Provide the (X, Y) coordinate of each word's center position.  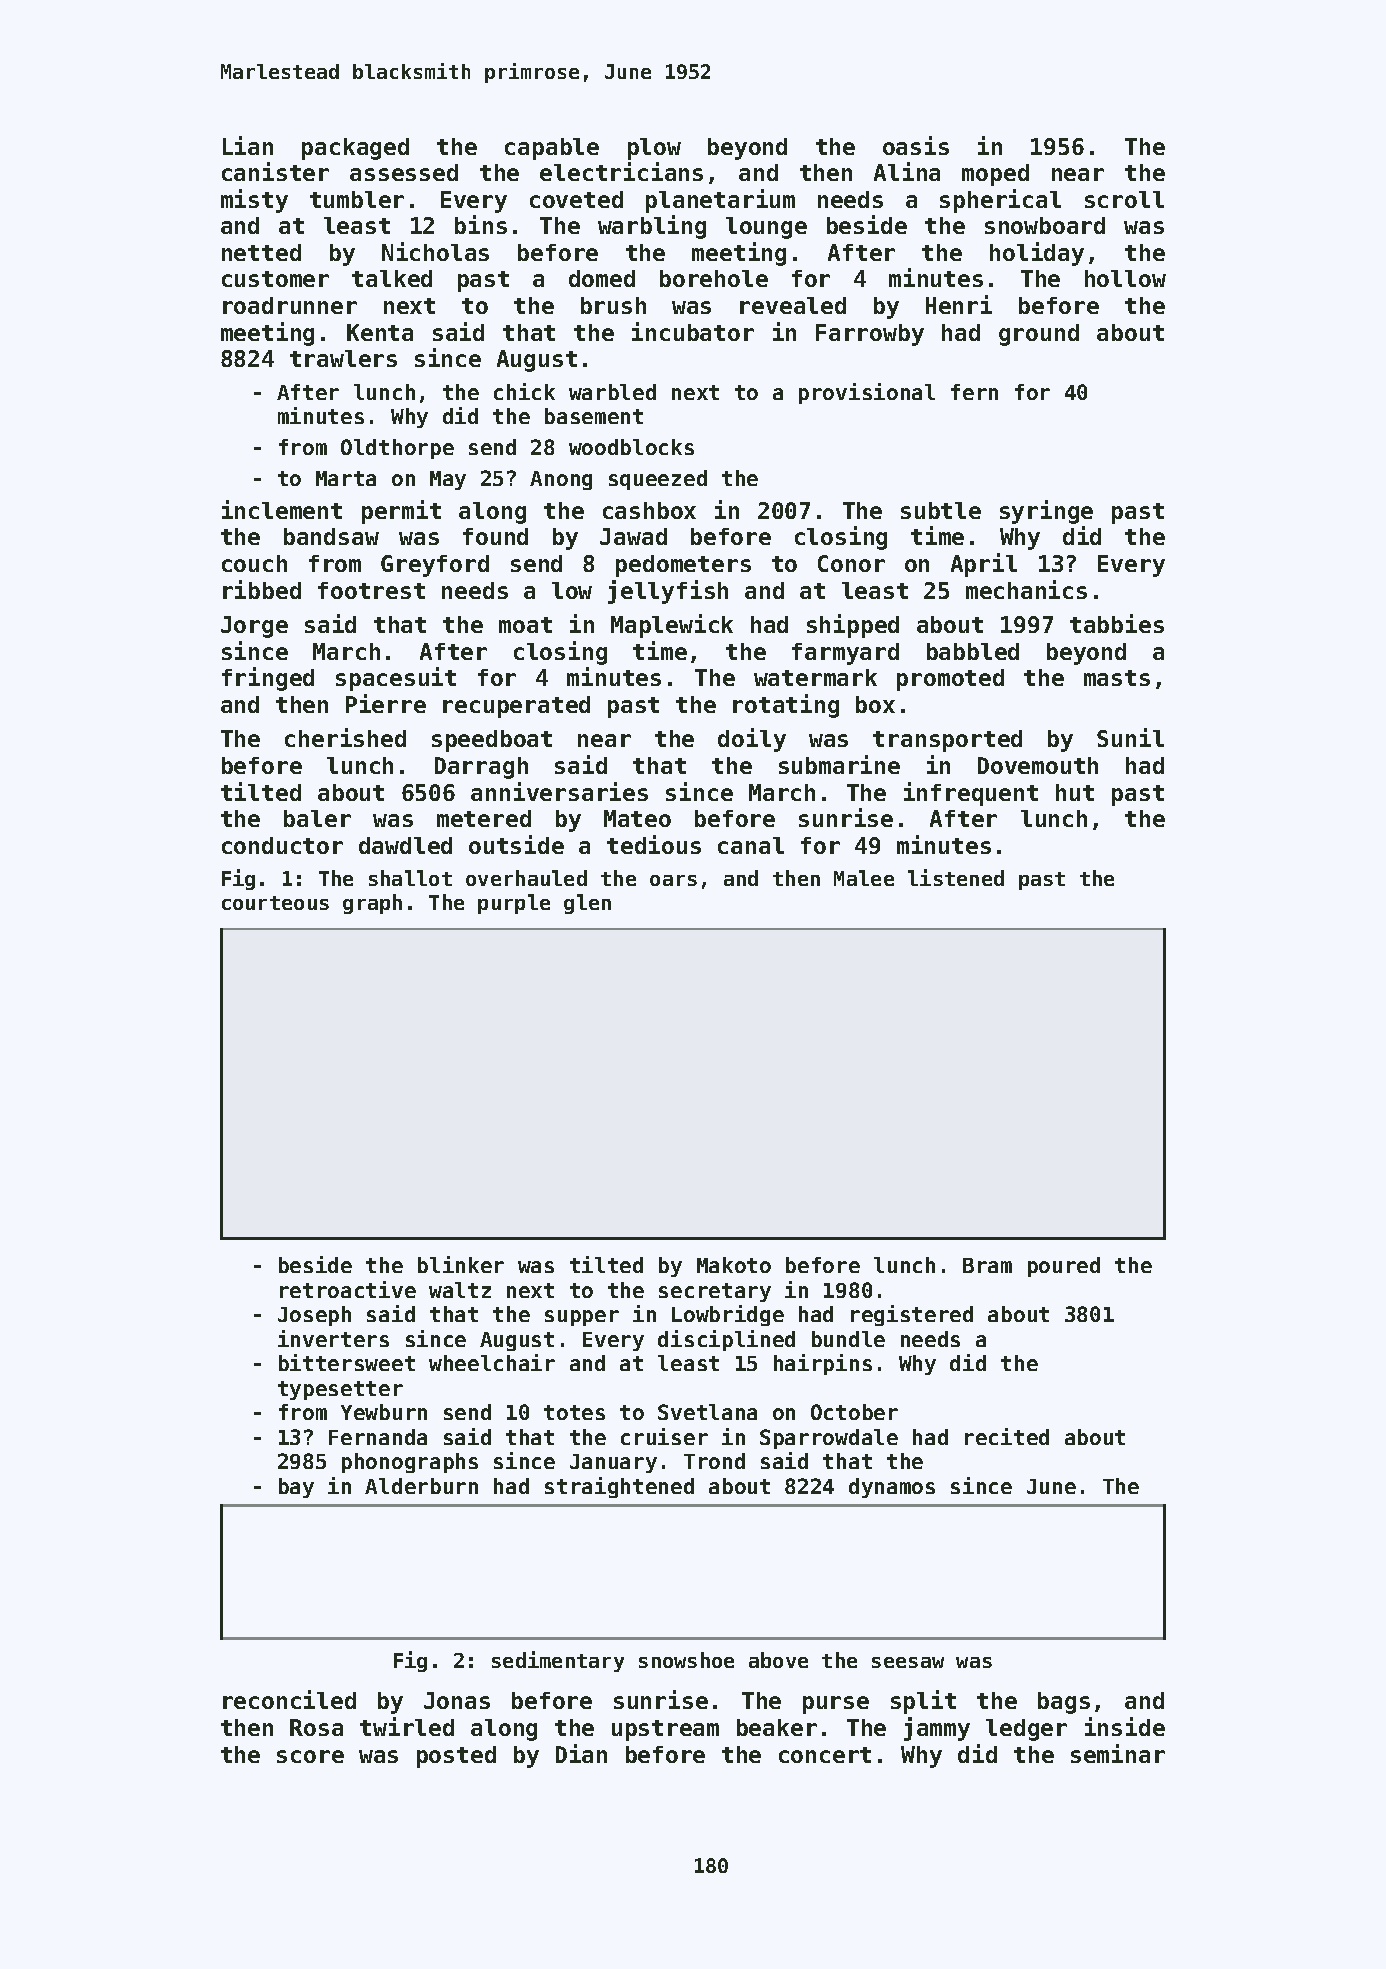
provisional (867, 393)
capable (552, 149)
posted (456, 1757)
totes (574, 1412)
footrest (371, 590)
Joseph (314, 1316)
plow (654, 149)
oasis (916, 145)
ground (1039, 335)
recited (1007, 1436)
